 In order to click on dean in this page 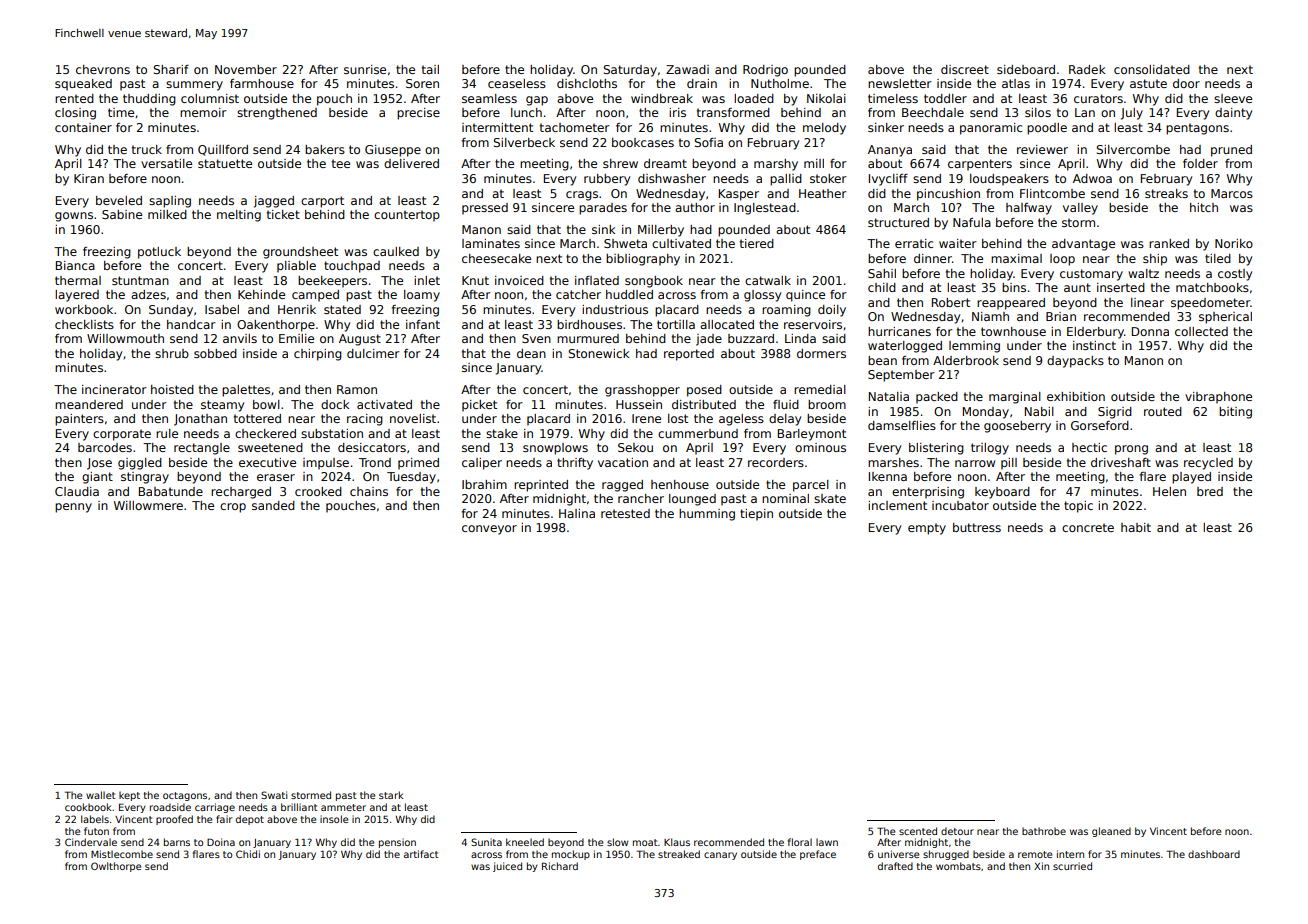, I will do `click(531, 353)`.
